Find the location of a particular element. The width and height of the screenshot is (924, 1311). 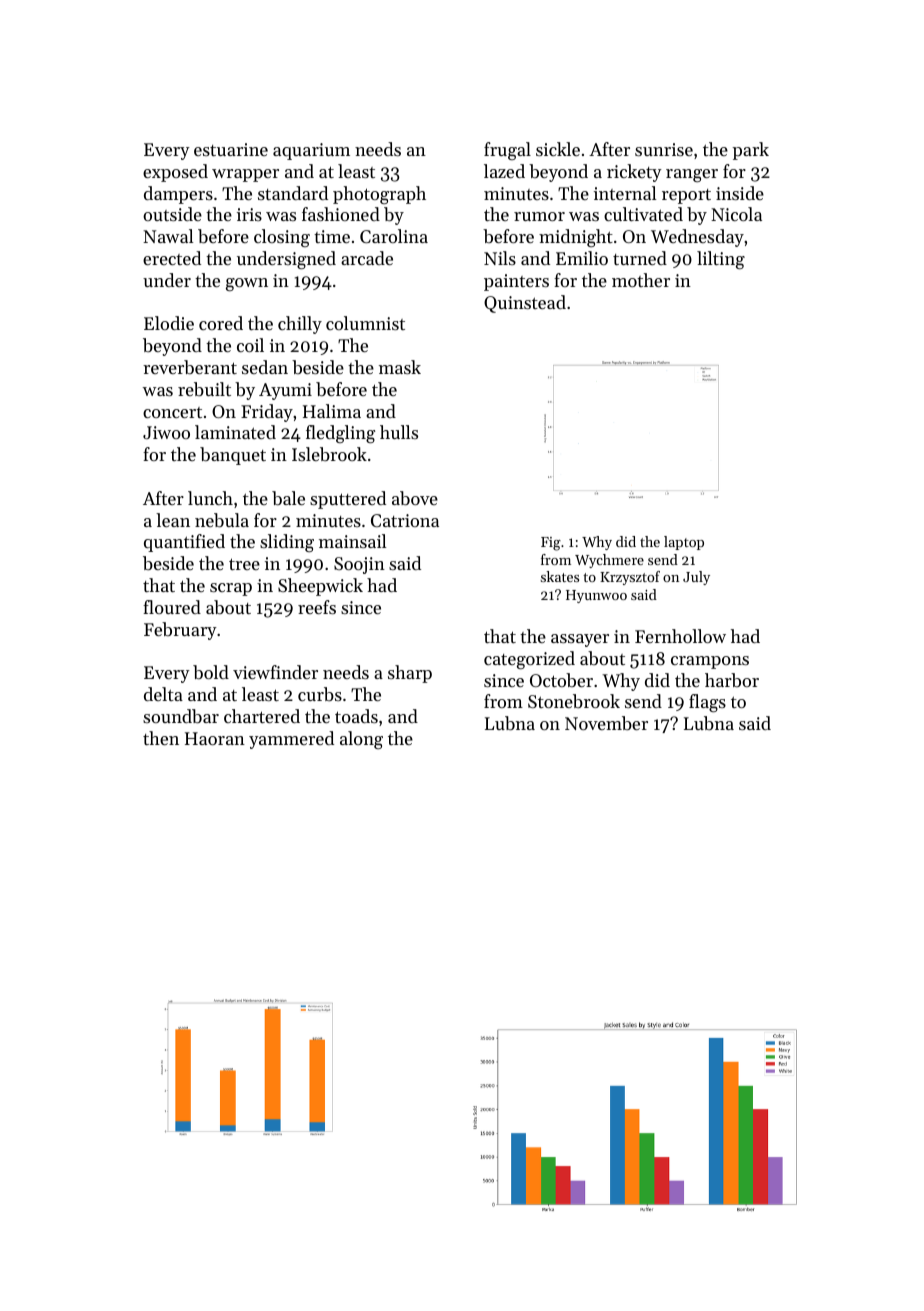

Haoran is located at coordinates (215, 738).
